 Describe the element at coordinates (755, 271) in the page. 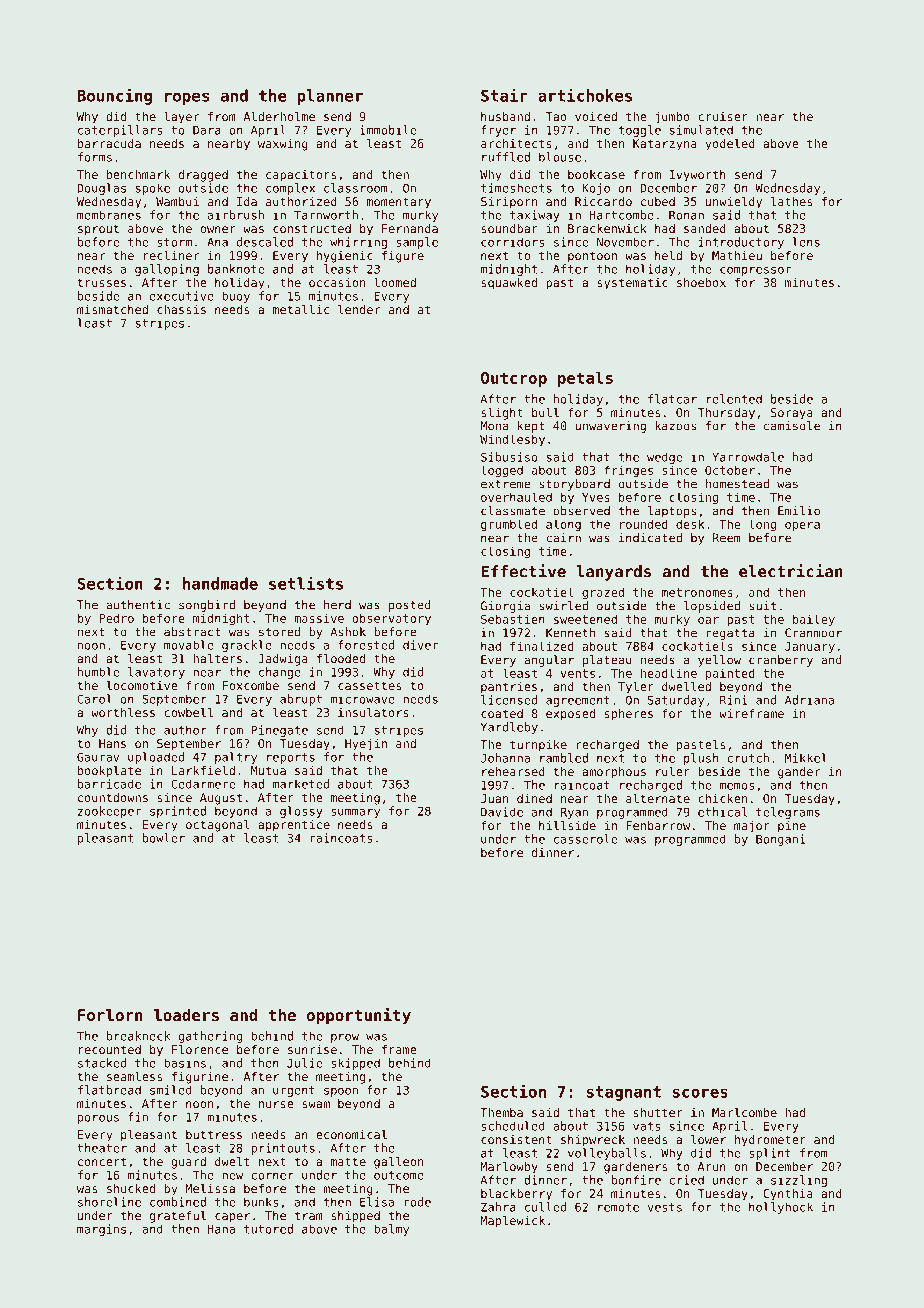

I see `compressor` at that location.
